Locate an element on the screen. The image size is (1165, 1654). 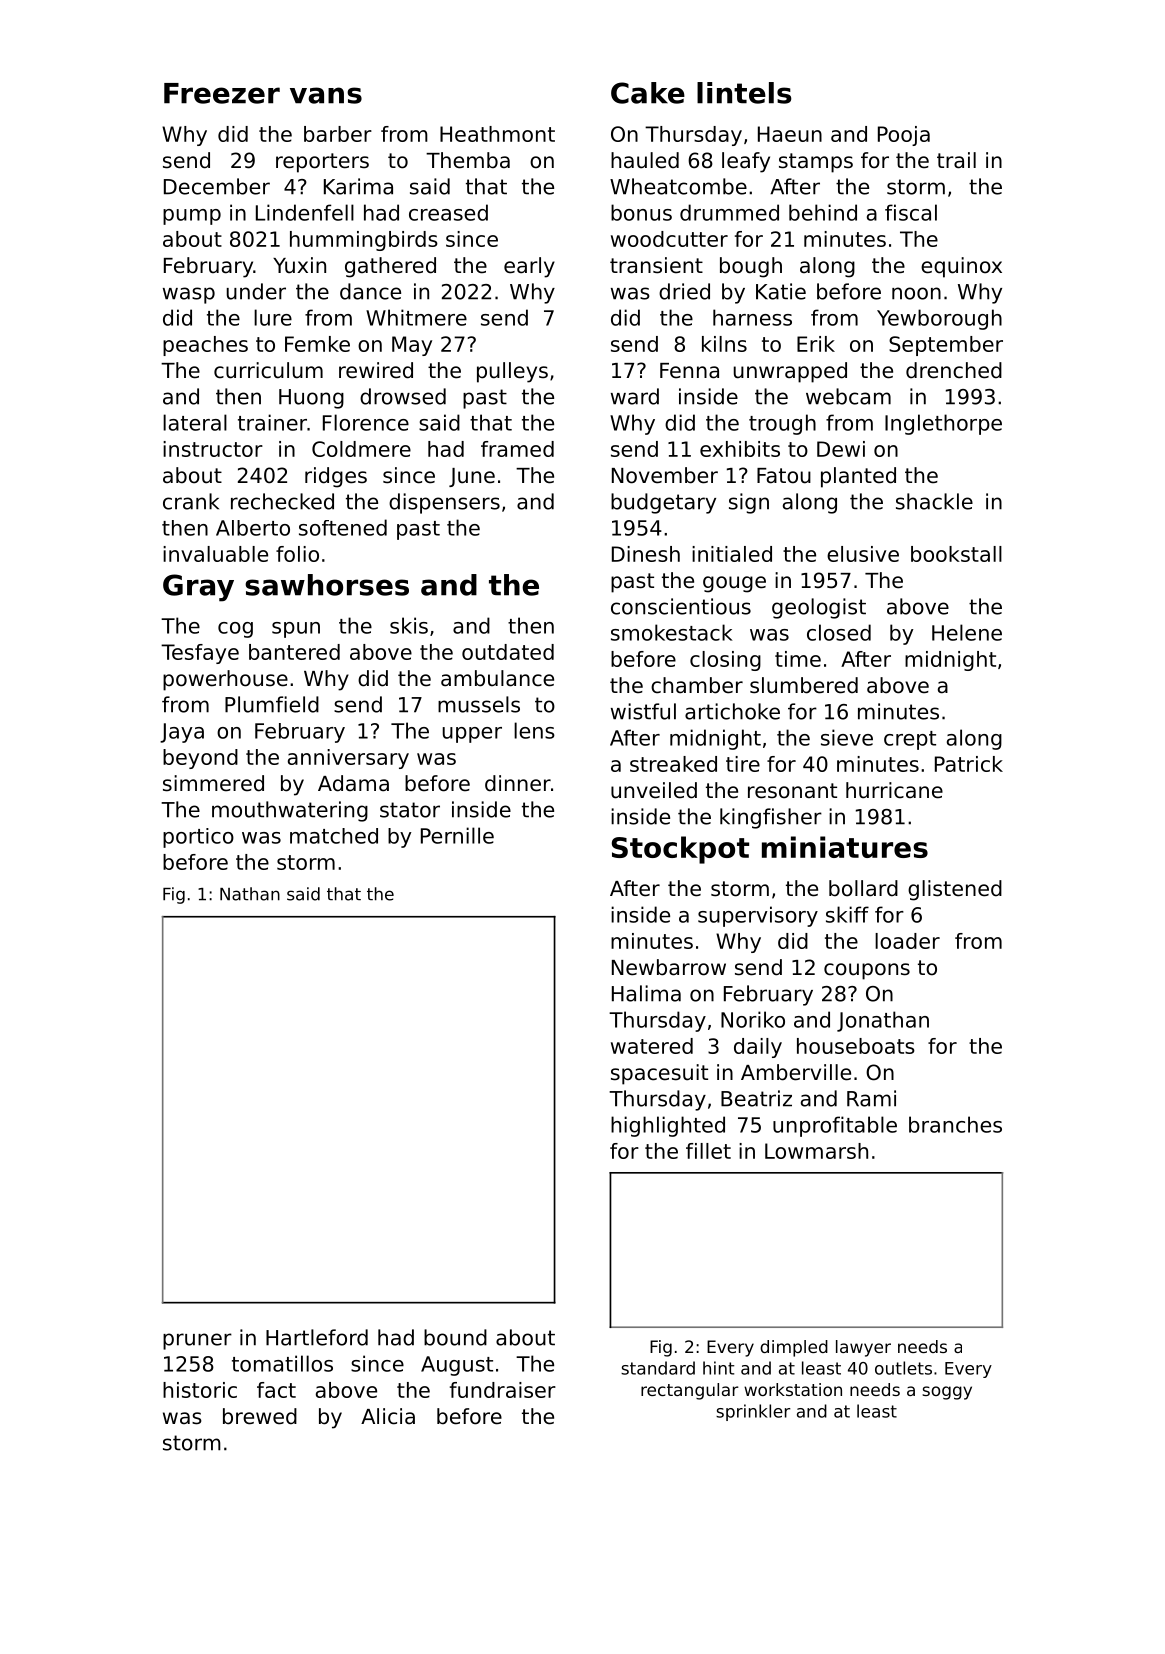
fiscal is located at coordinates (911, 212).
